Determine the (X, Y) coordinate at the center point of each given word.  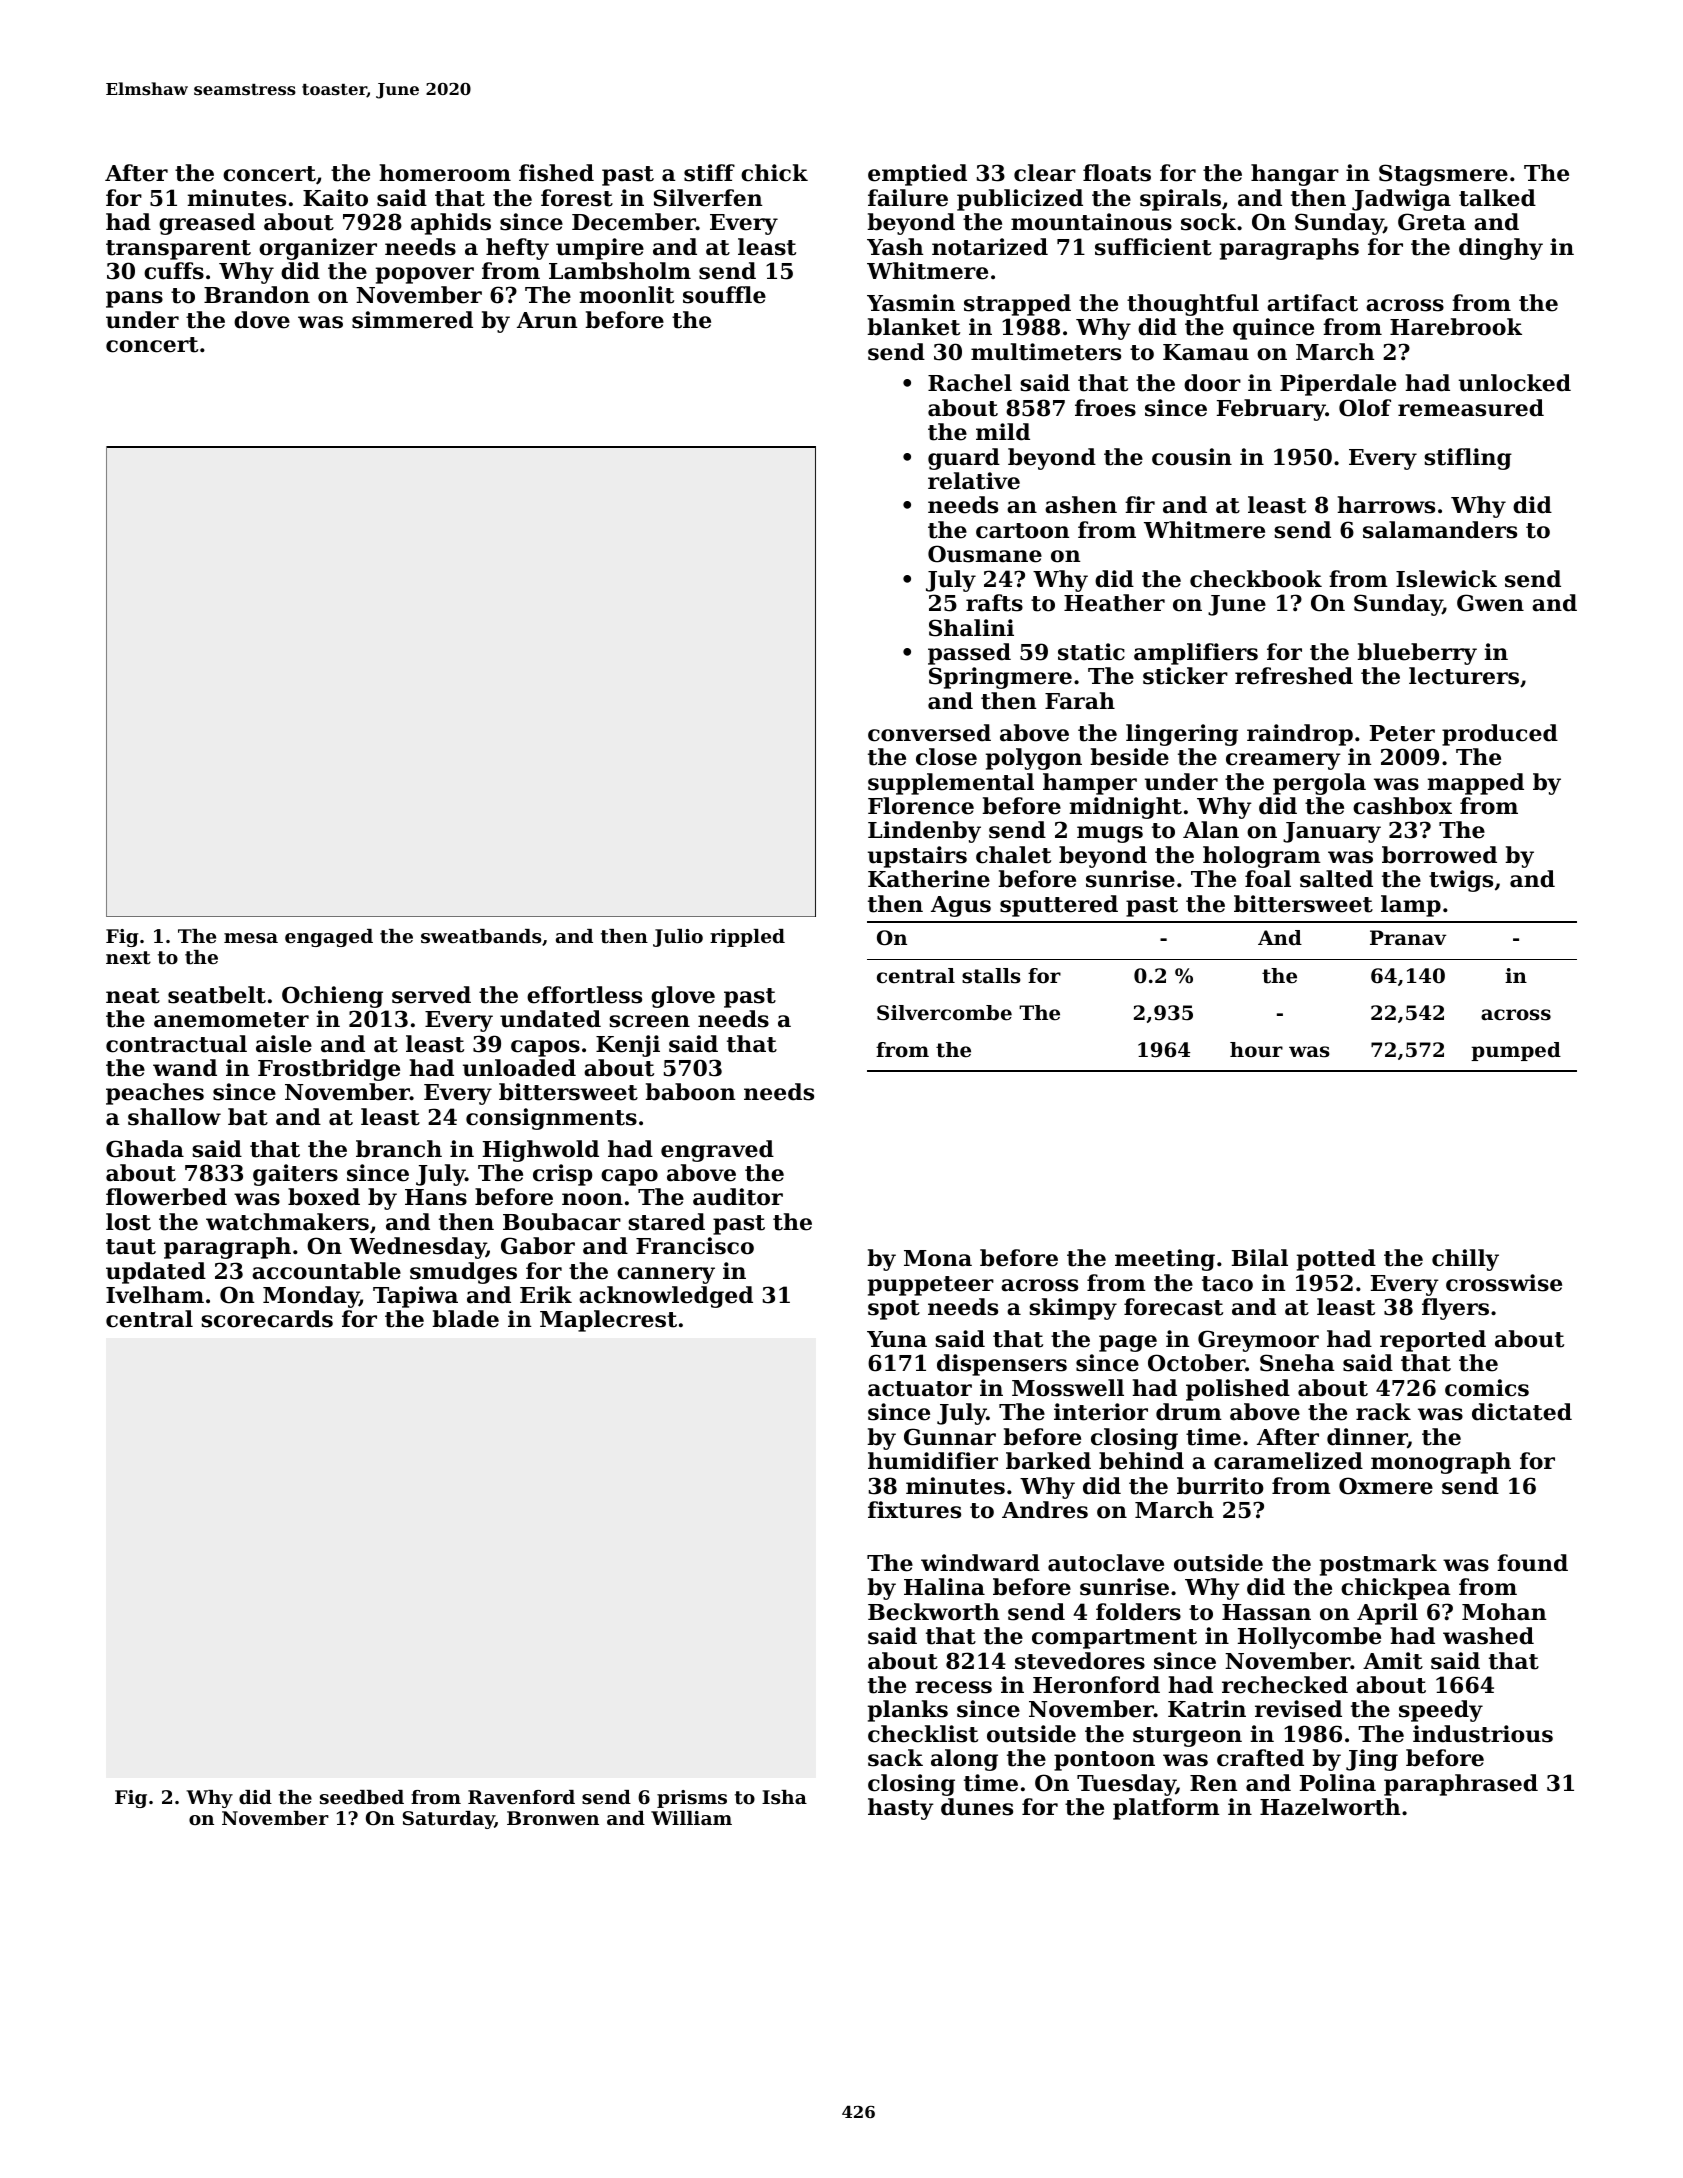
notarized (990, 247)
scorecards (267, 1319)
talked (1497, 198)
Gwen (1490, 603)
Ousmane (985, 554)
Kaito (335, 198)
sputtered (1059, 906)
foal (1268, 879)
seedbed (362, 1797)
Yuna (897, 1339)
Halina (944, 1587)
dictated (1522, 1412)
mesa (251, 938)
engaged (329, 938)
